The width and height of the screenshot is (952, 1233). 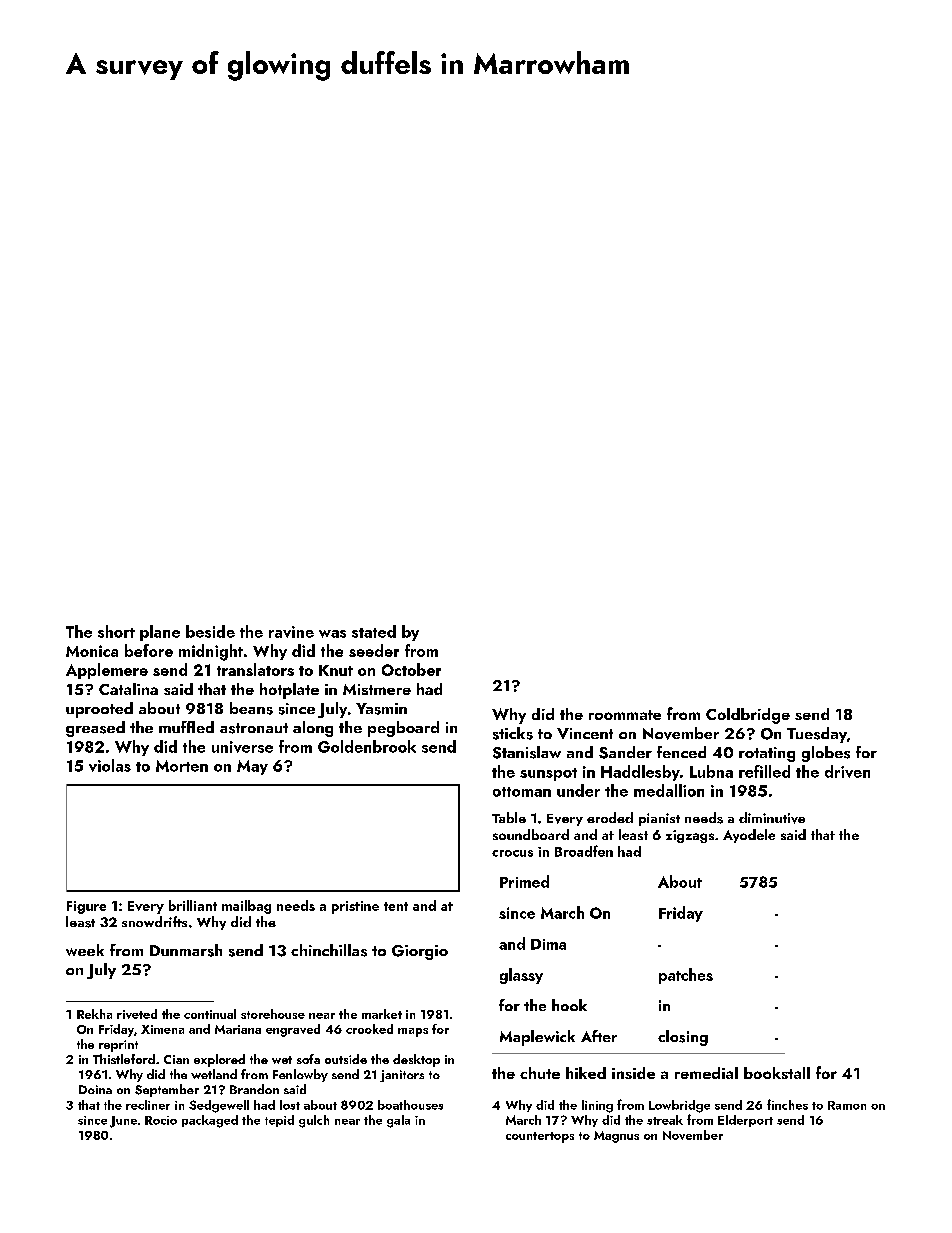 What do you see at coordinates (329, 950) in the screenshot?
I see `chinchillas` at bounding box center [329, 950].
